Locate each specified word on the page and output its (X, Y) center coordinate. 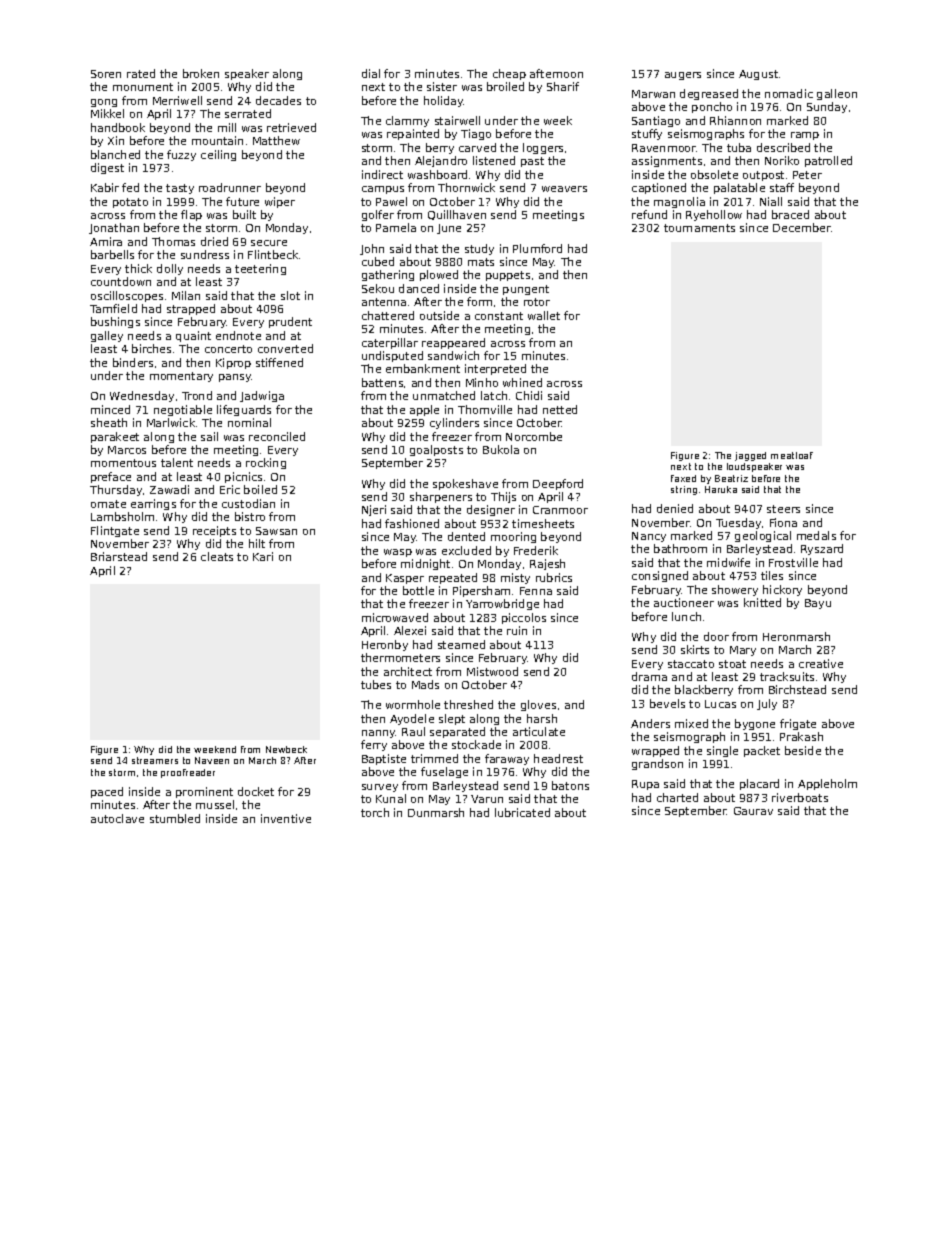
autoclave (117, 818)
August (758, 75)
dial (371, 73)
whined (522, 382)
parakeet (115, 437)
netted (560, 409)
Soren (106, 74)
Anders (650, 723)
